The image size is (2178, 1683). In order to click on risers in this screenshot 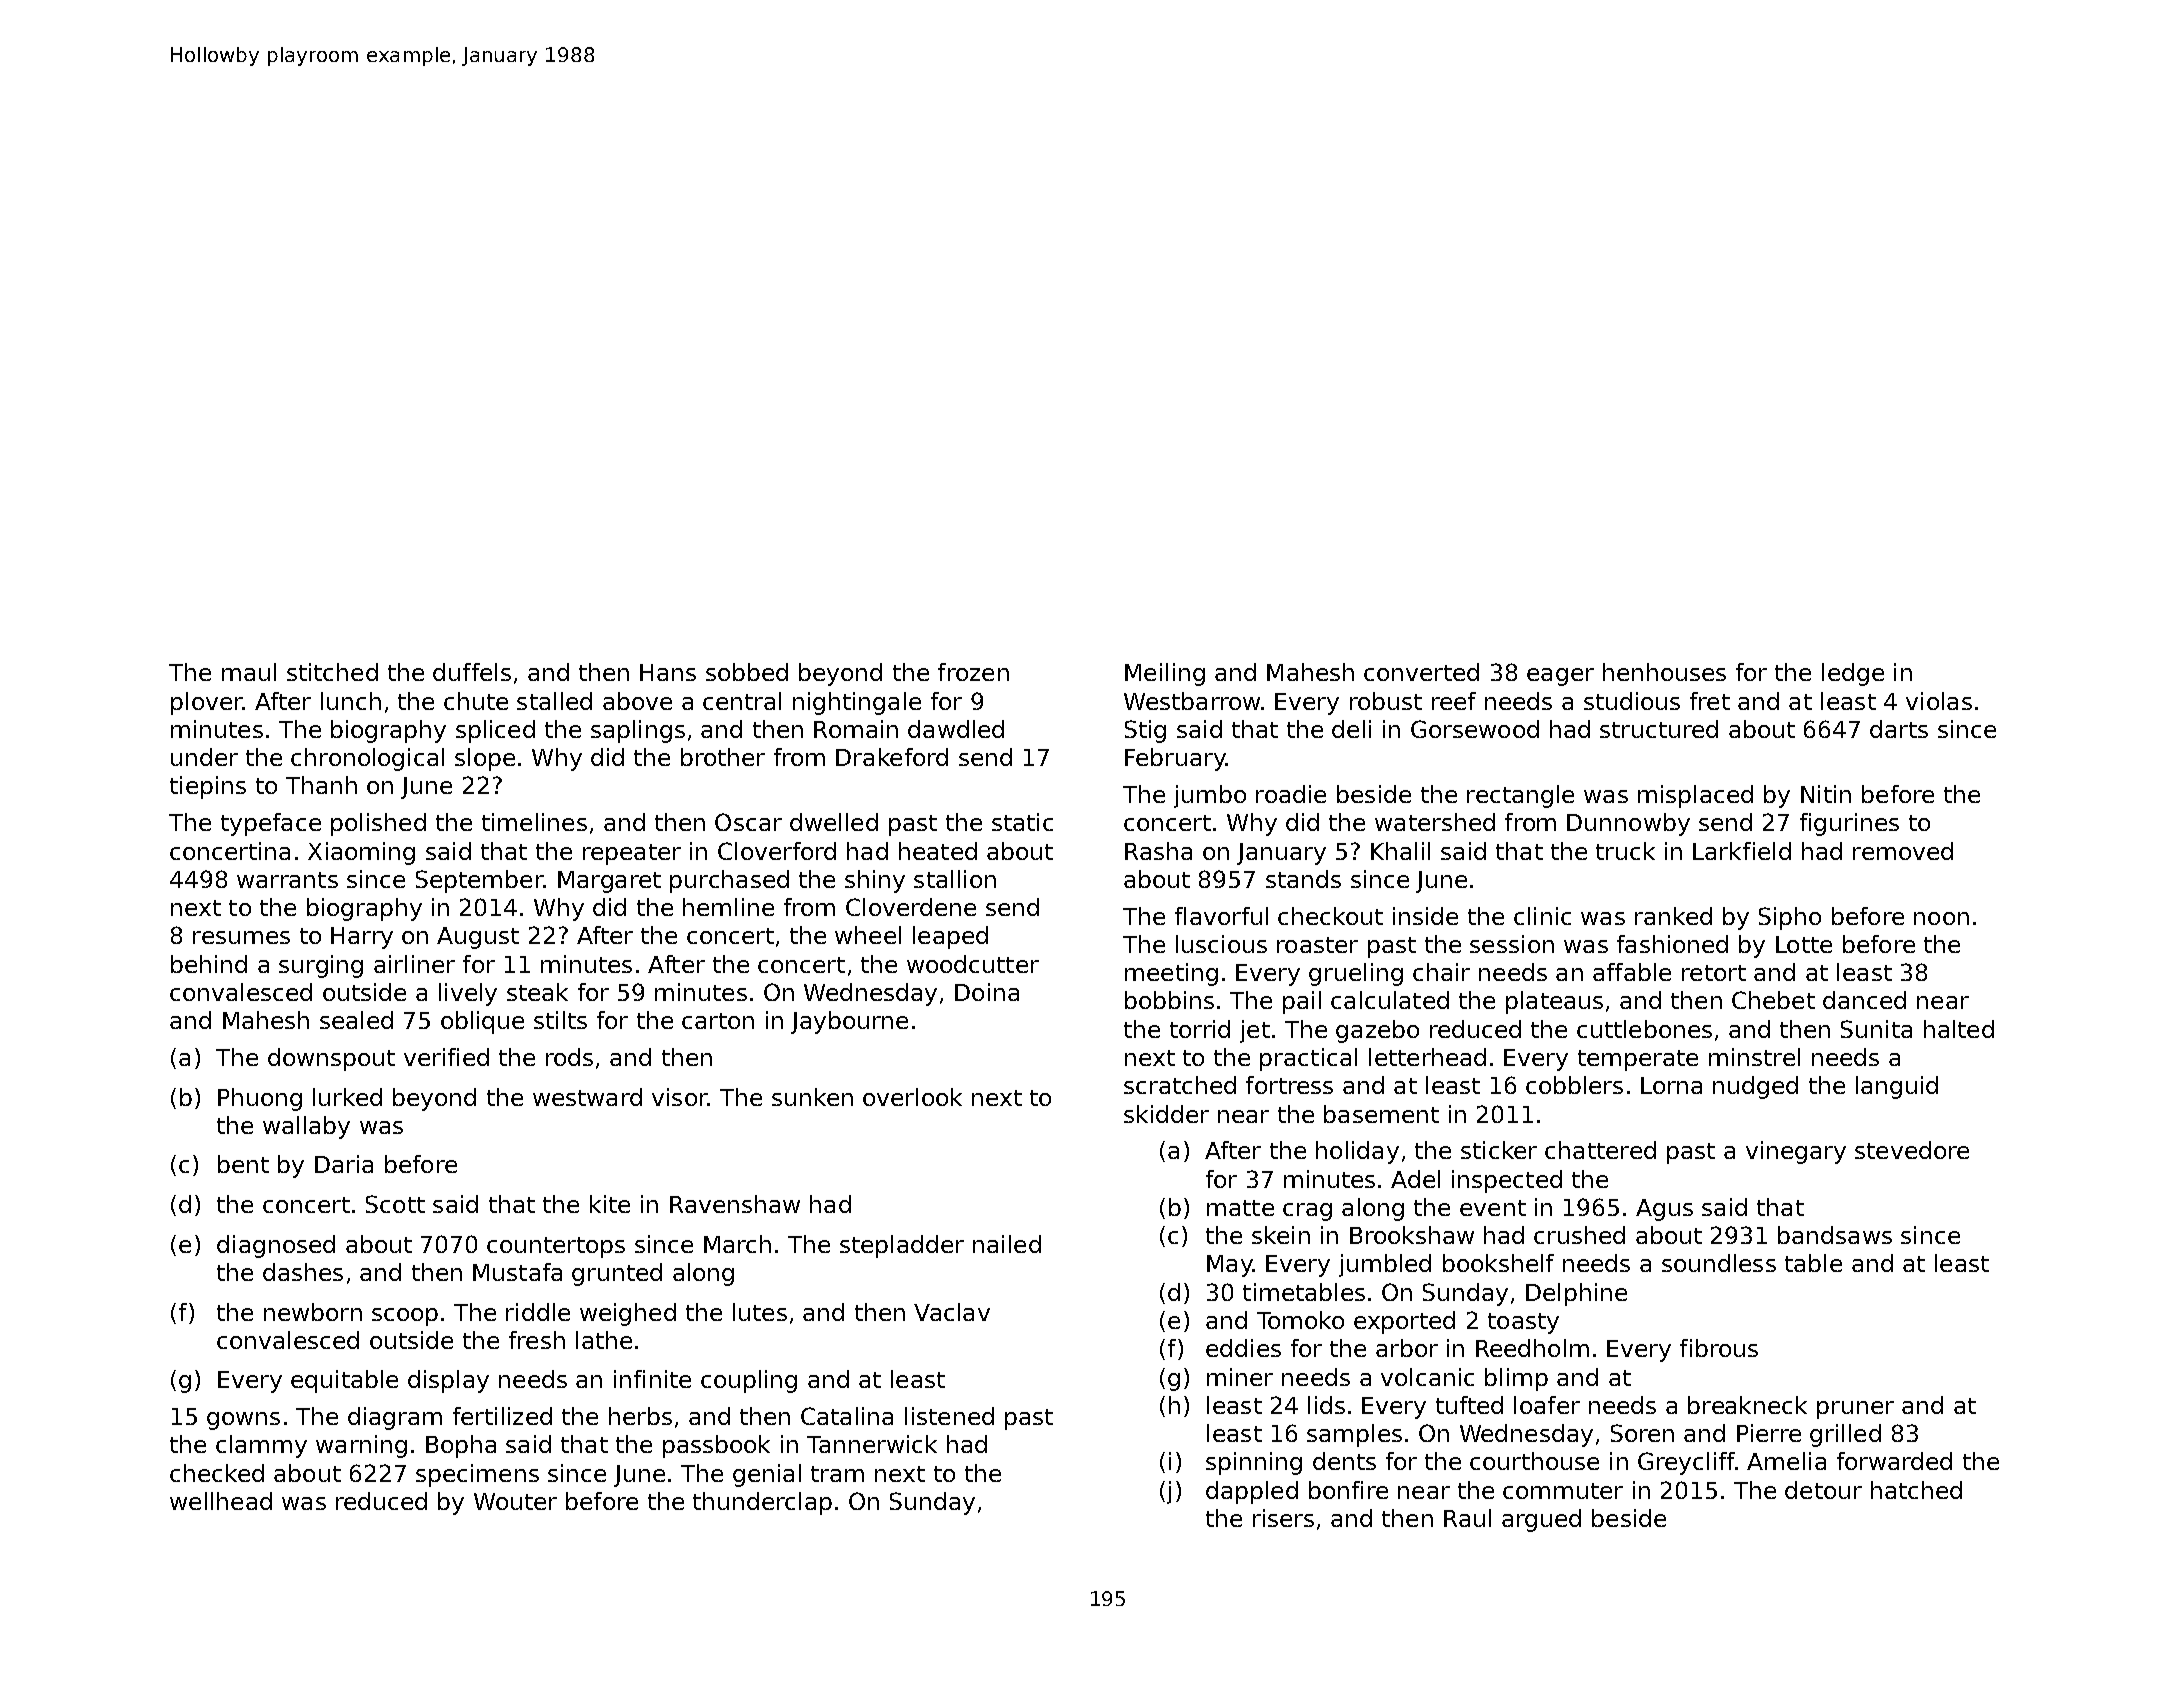, I will do `click(1283, 1518)`.
